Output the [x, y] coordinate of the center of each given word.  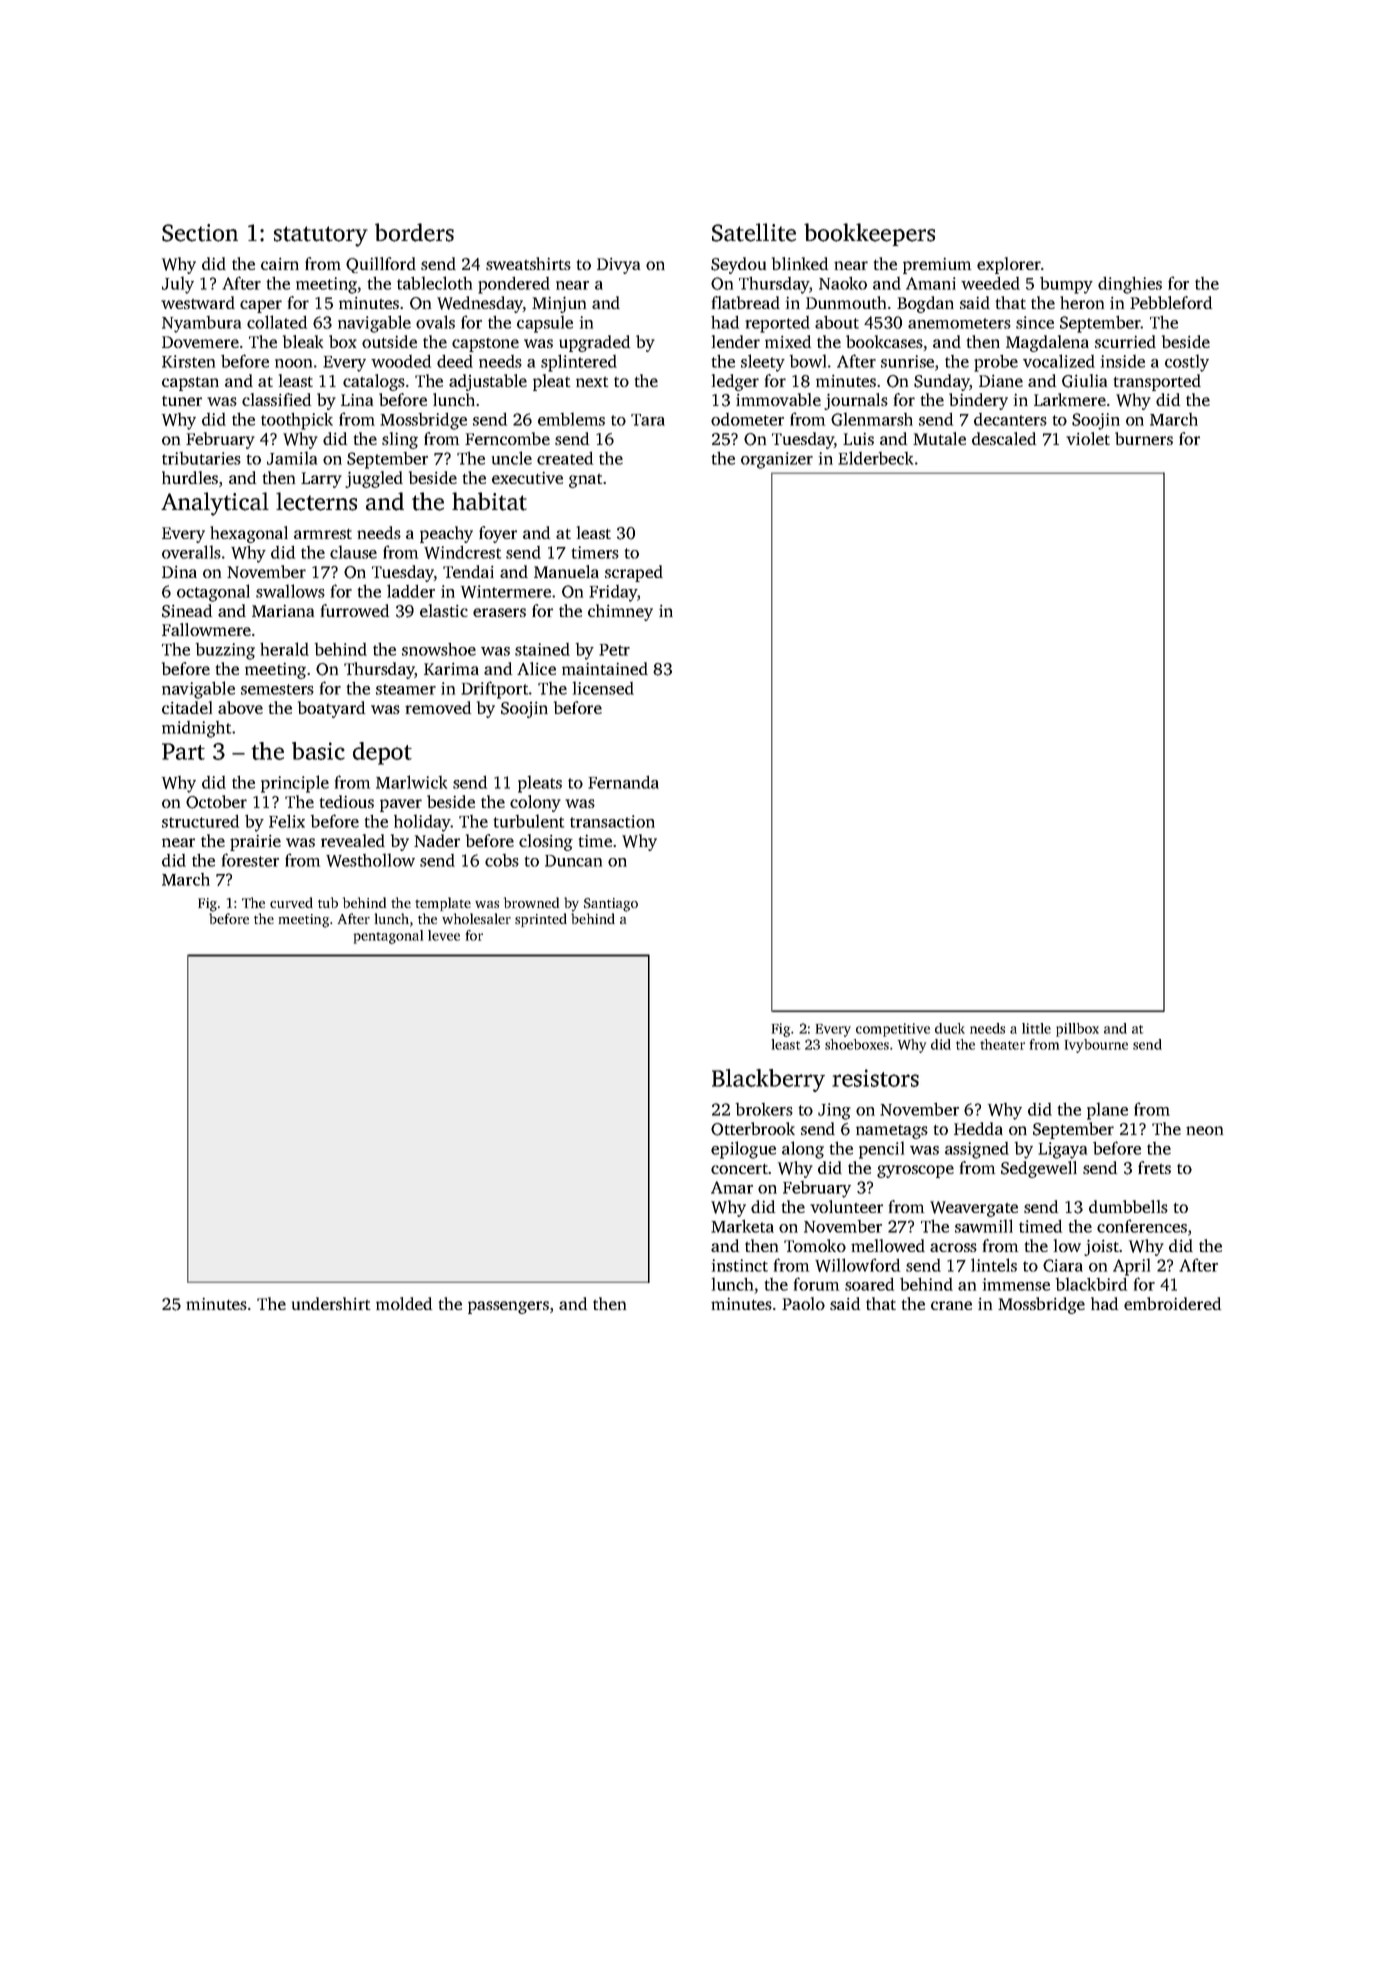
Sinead [187, 611]
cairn [280, 264]
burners [1144, 438]
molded [404, 1303]
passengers [508, 1307]
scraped [634, 573]
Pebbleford [1171, 302]
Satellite [754, 232]
